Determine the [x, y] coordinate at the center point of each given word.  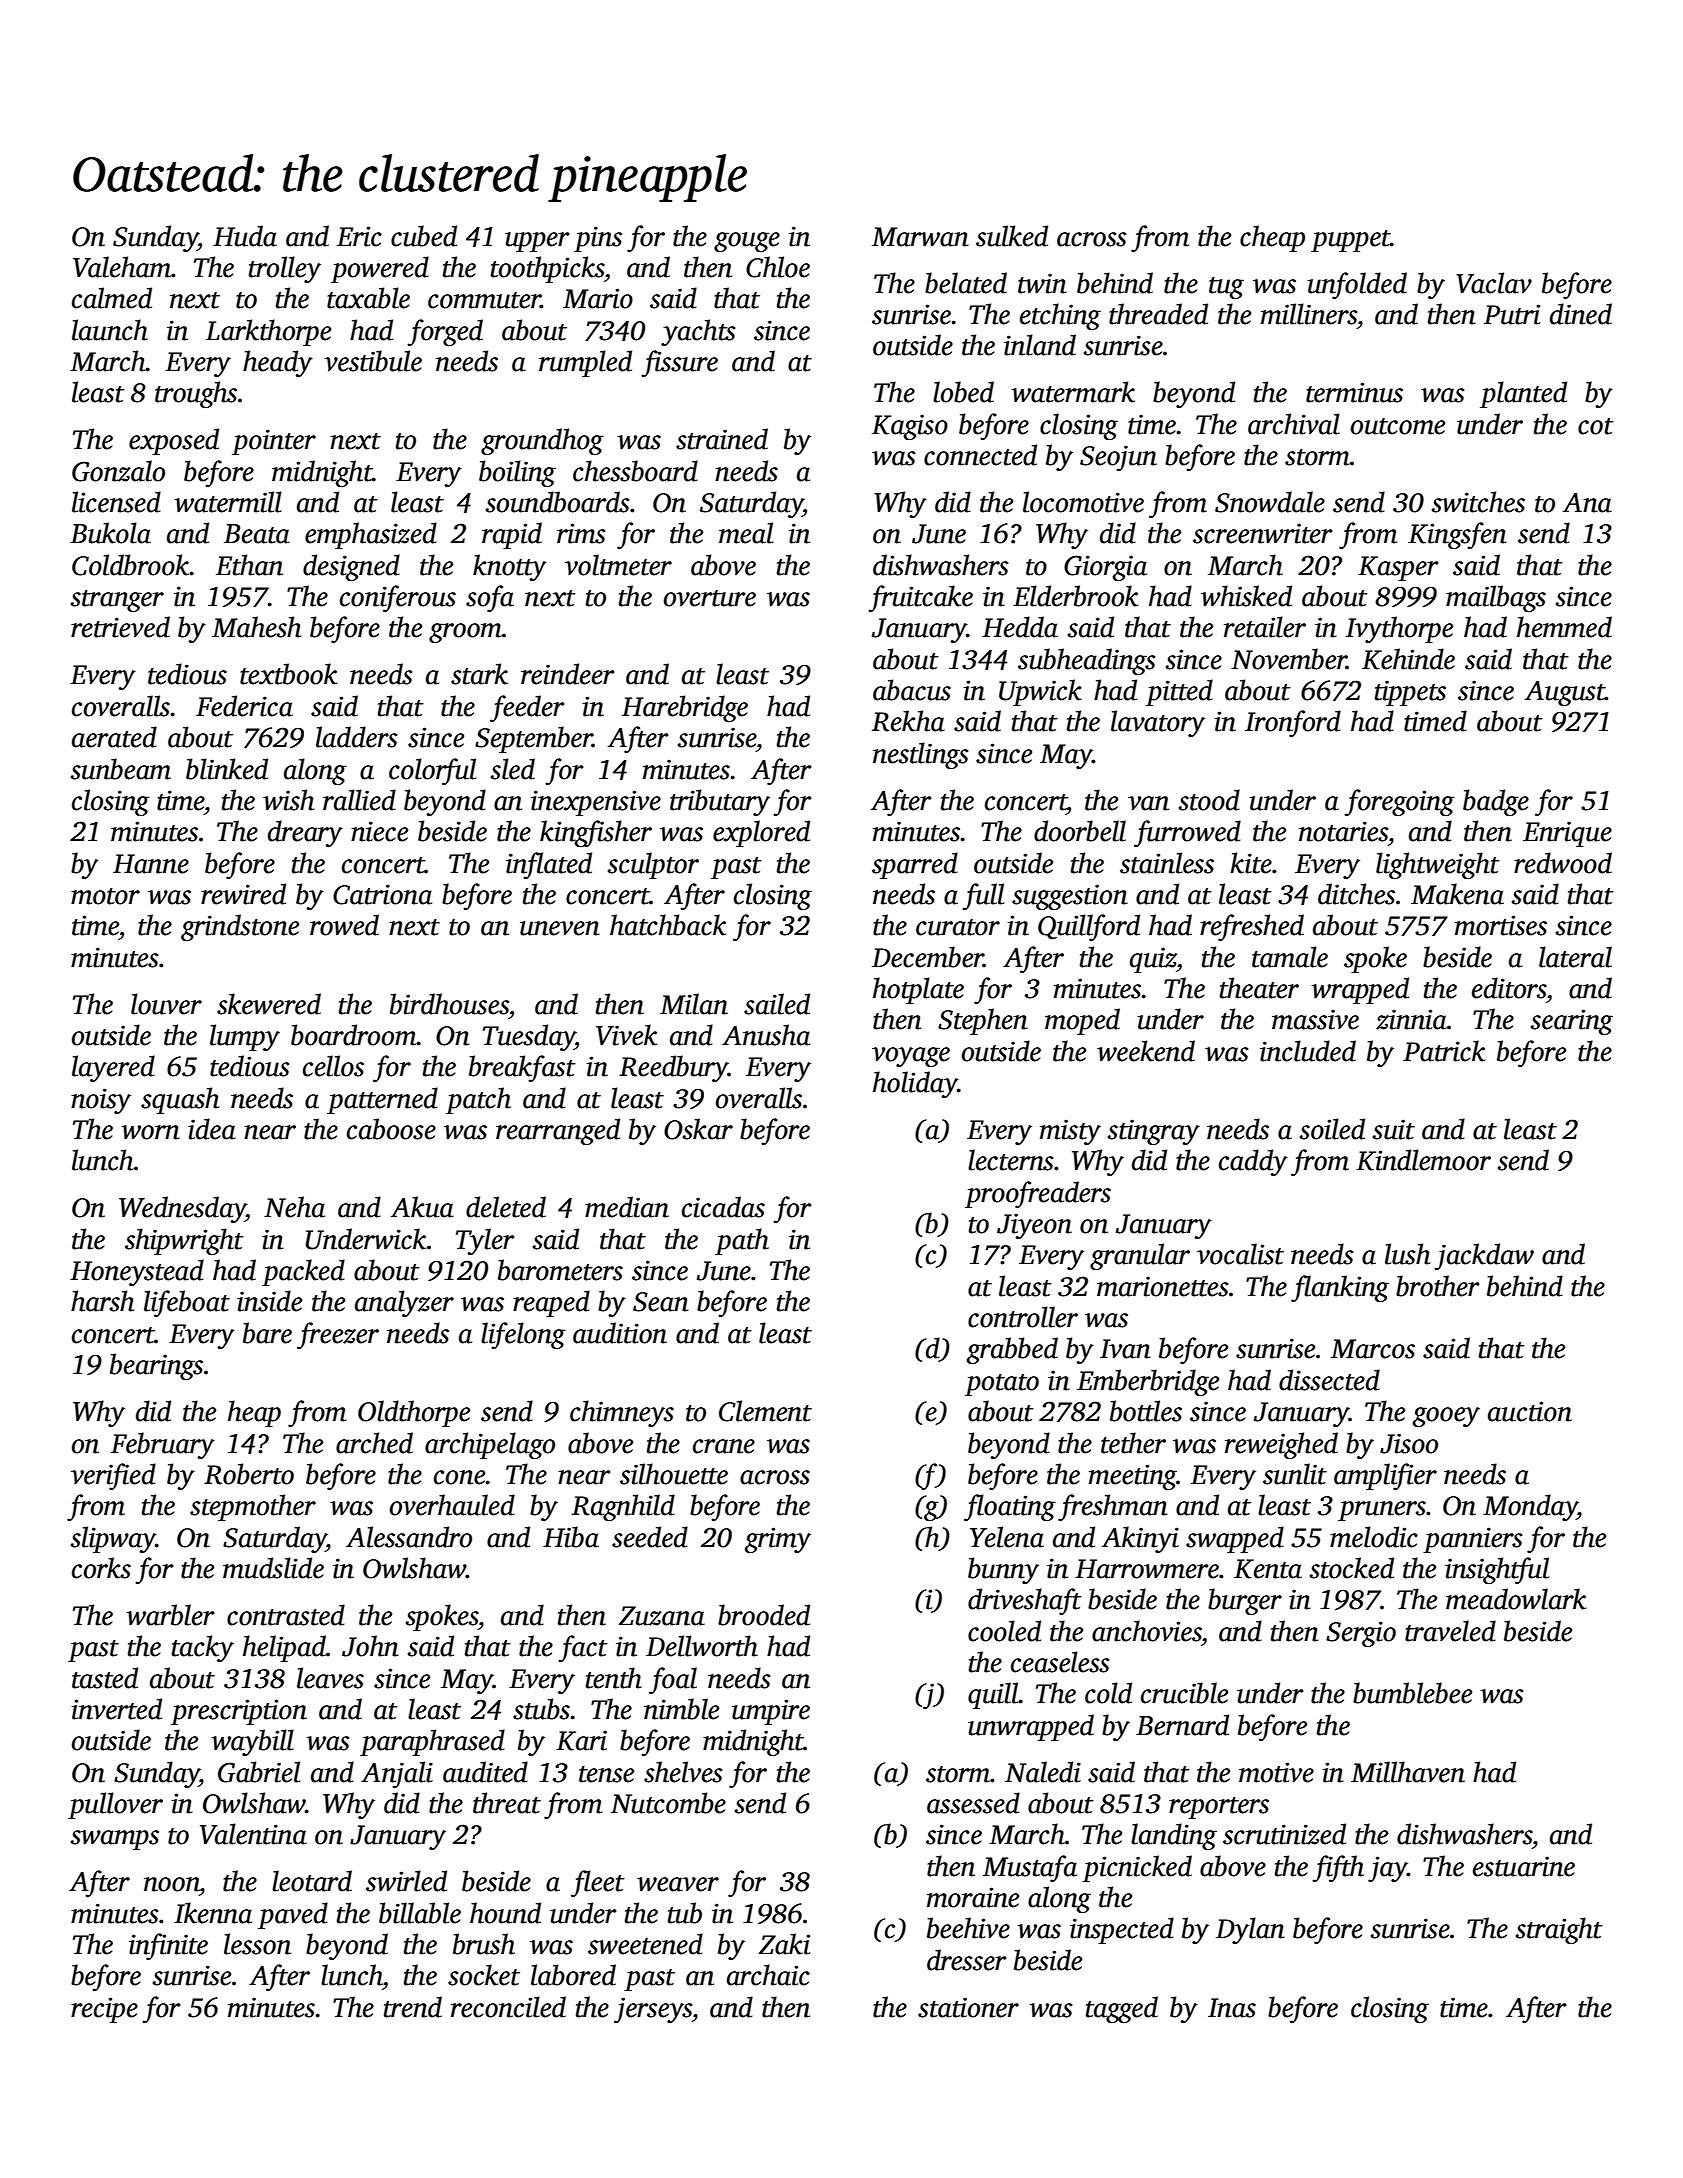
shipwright [184, 1241]
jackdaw [1484, 1256]
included [1308, 1051]
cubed [424, 236]
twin [1042, 283]
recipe [104, 2010]
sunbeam [120, 769]
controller [1023, 1317]
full [983, 896]
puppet [1350, 241]
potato [1002, 1385]
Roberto [249, 1474]
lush [1407, 1254]
